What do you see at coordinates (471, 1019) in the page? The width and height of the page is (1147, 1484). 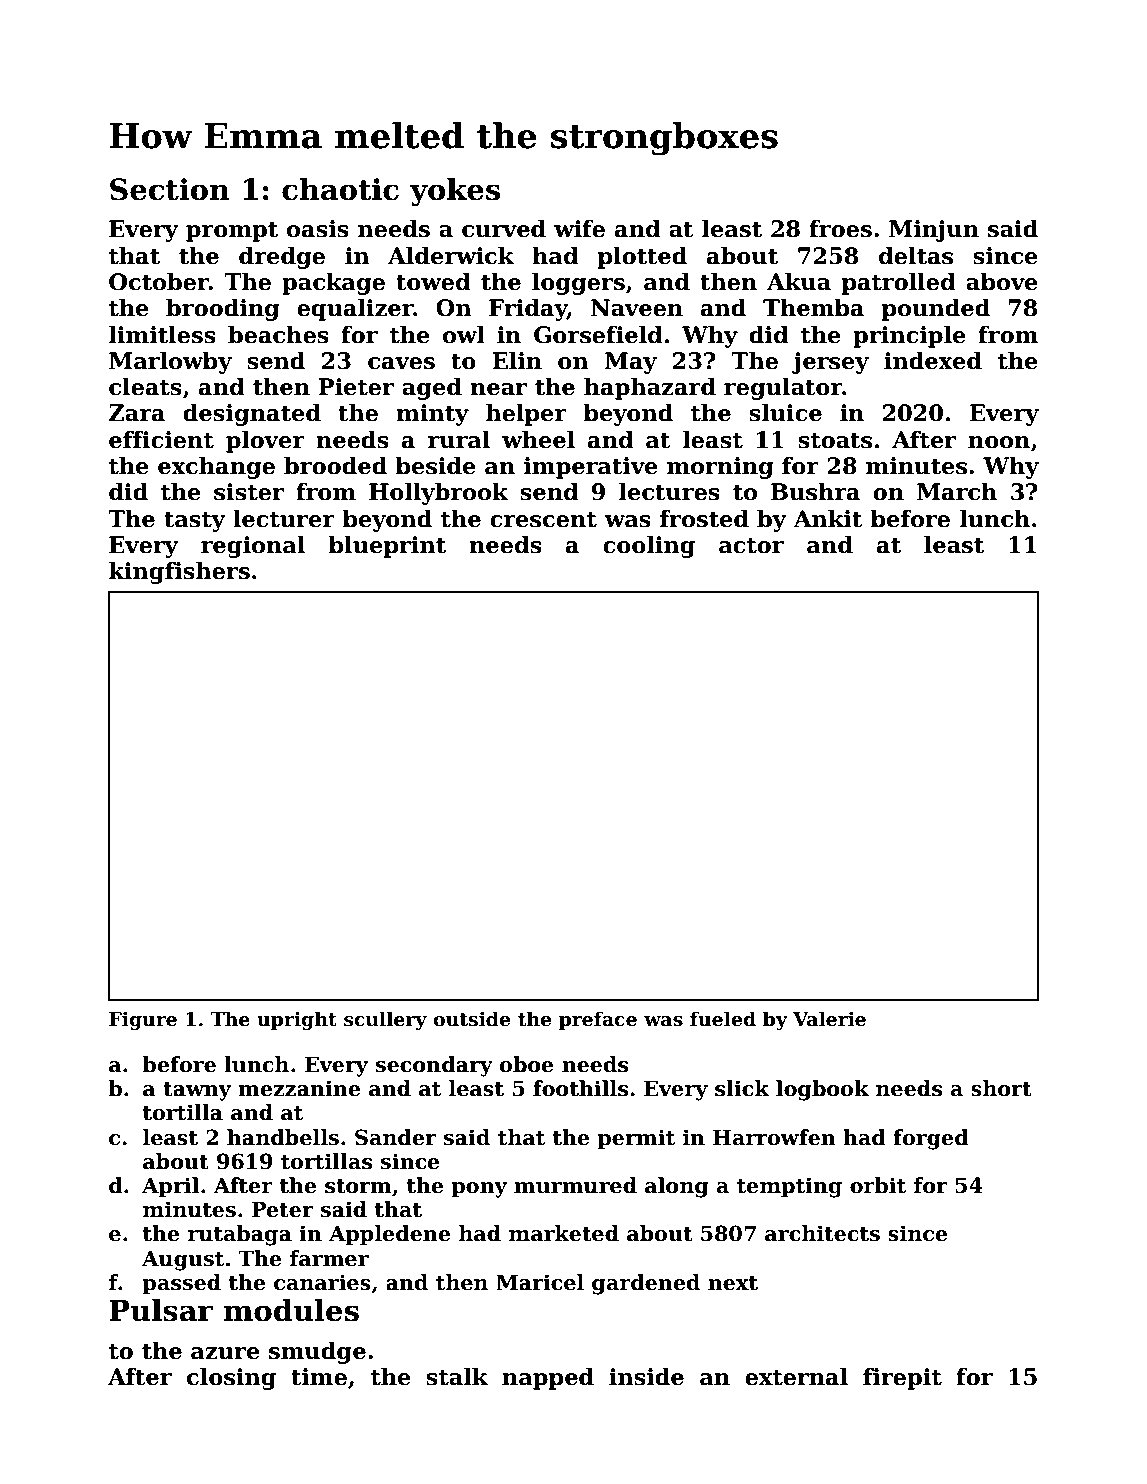 I see `outside` at bounding box center [471, 1019].
